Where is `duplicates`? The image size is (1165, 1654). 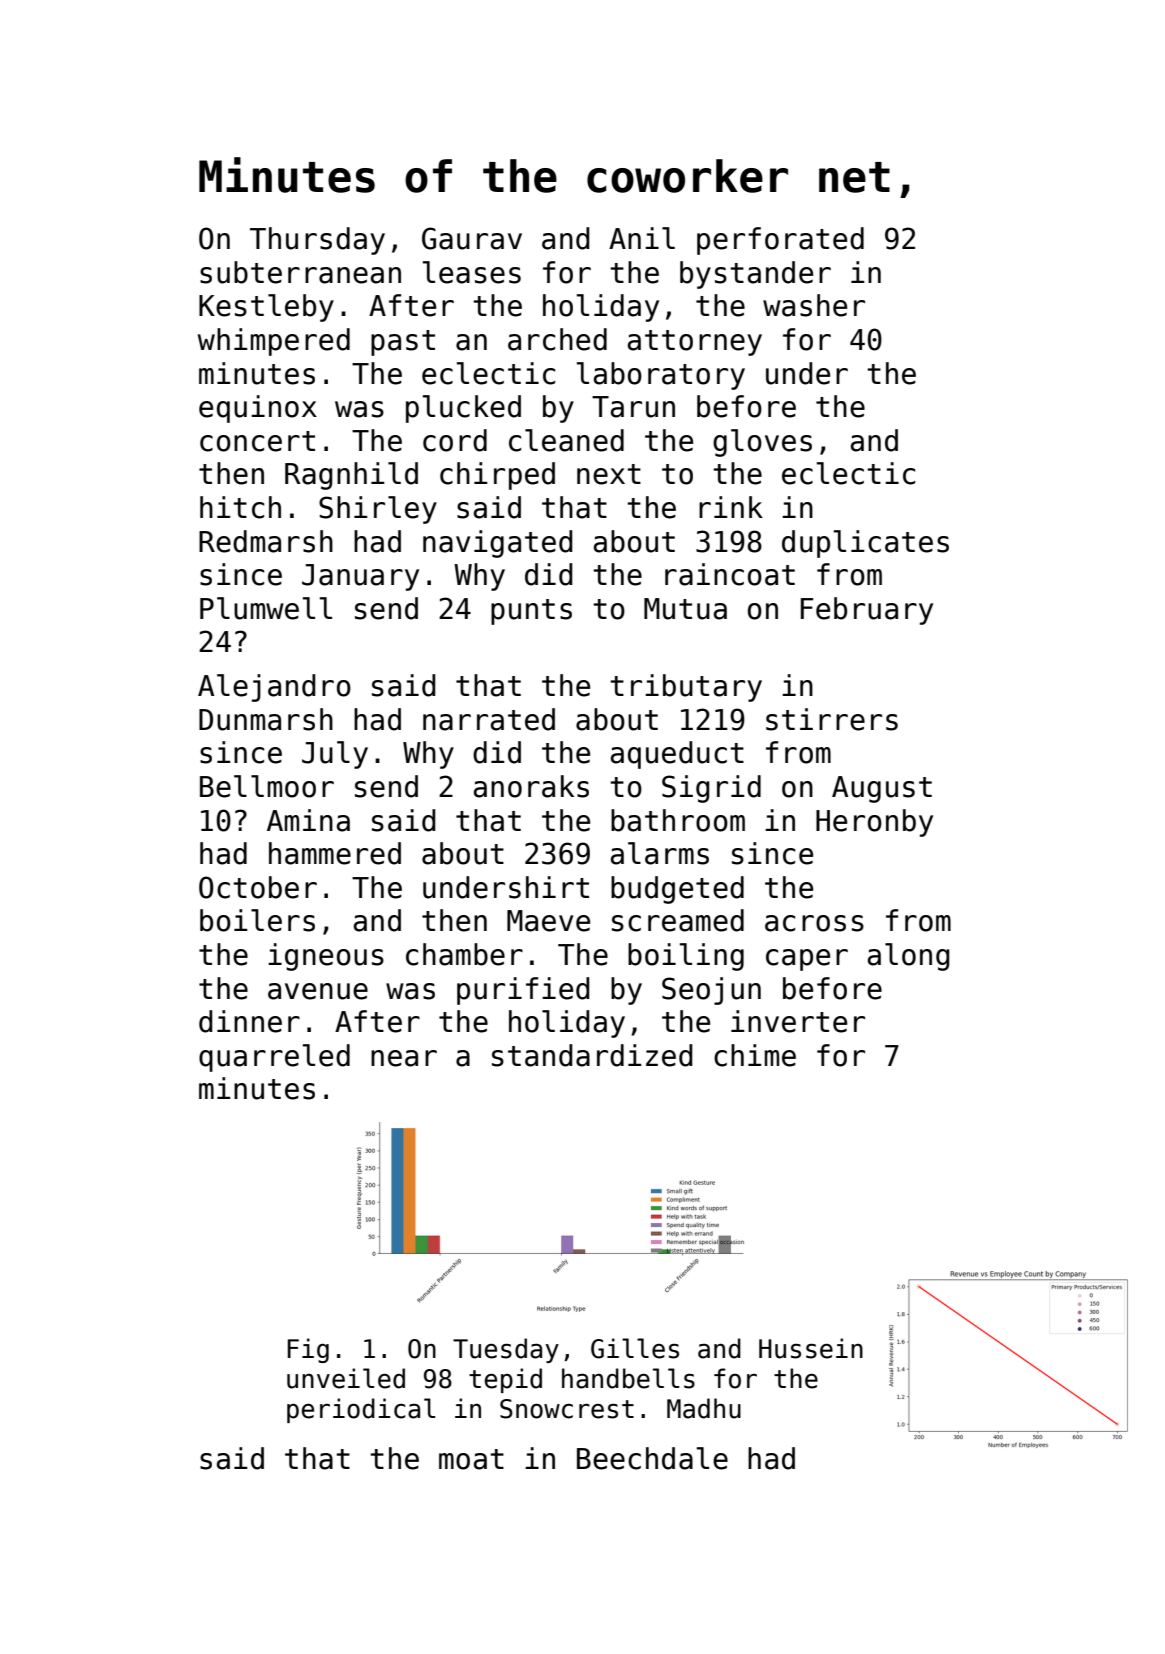 duplicates is located at coordinates (865, 544).
